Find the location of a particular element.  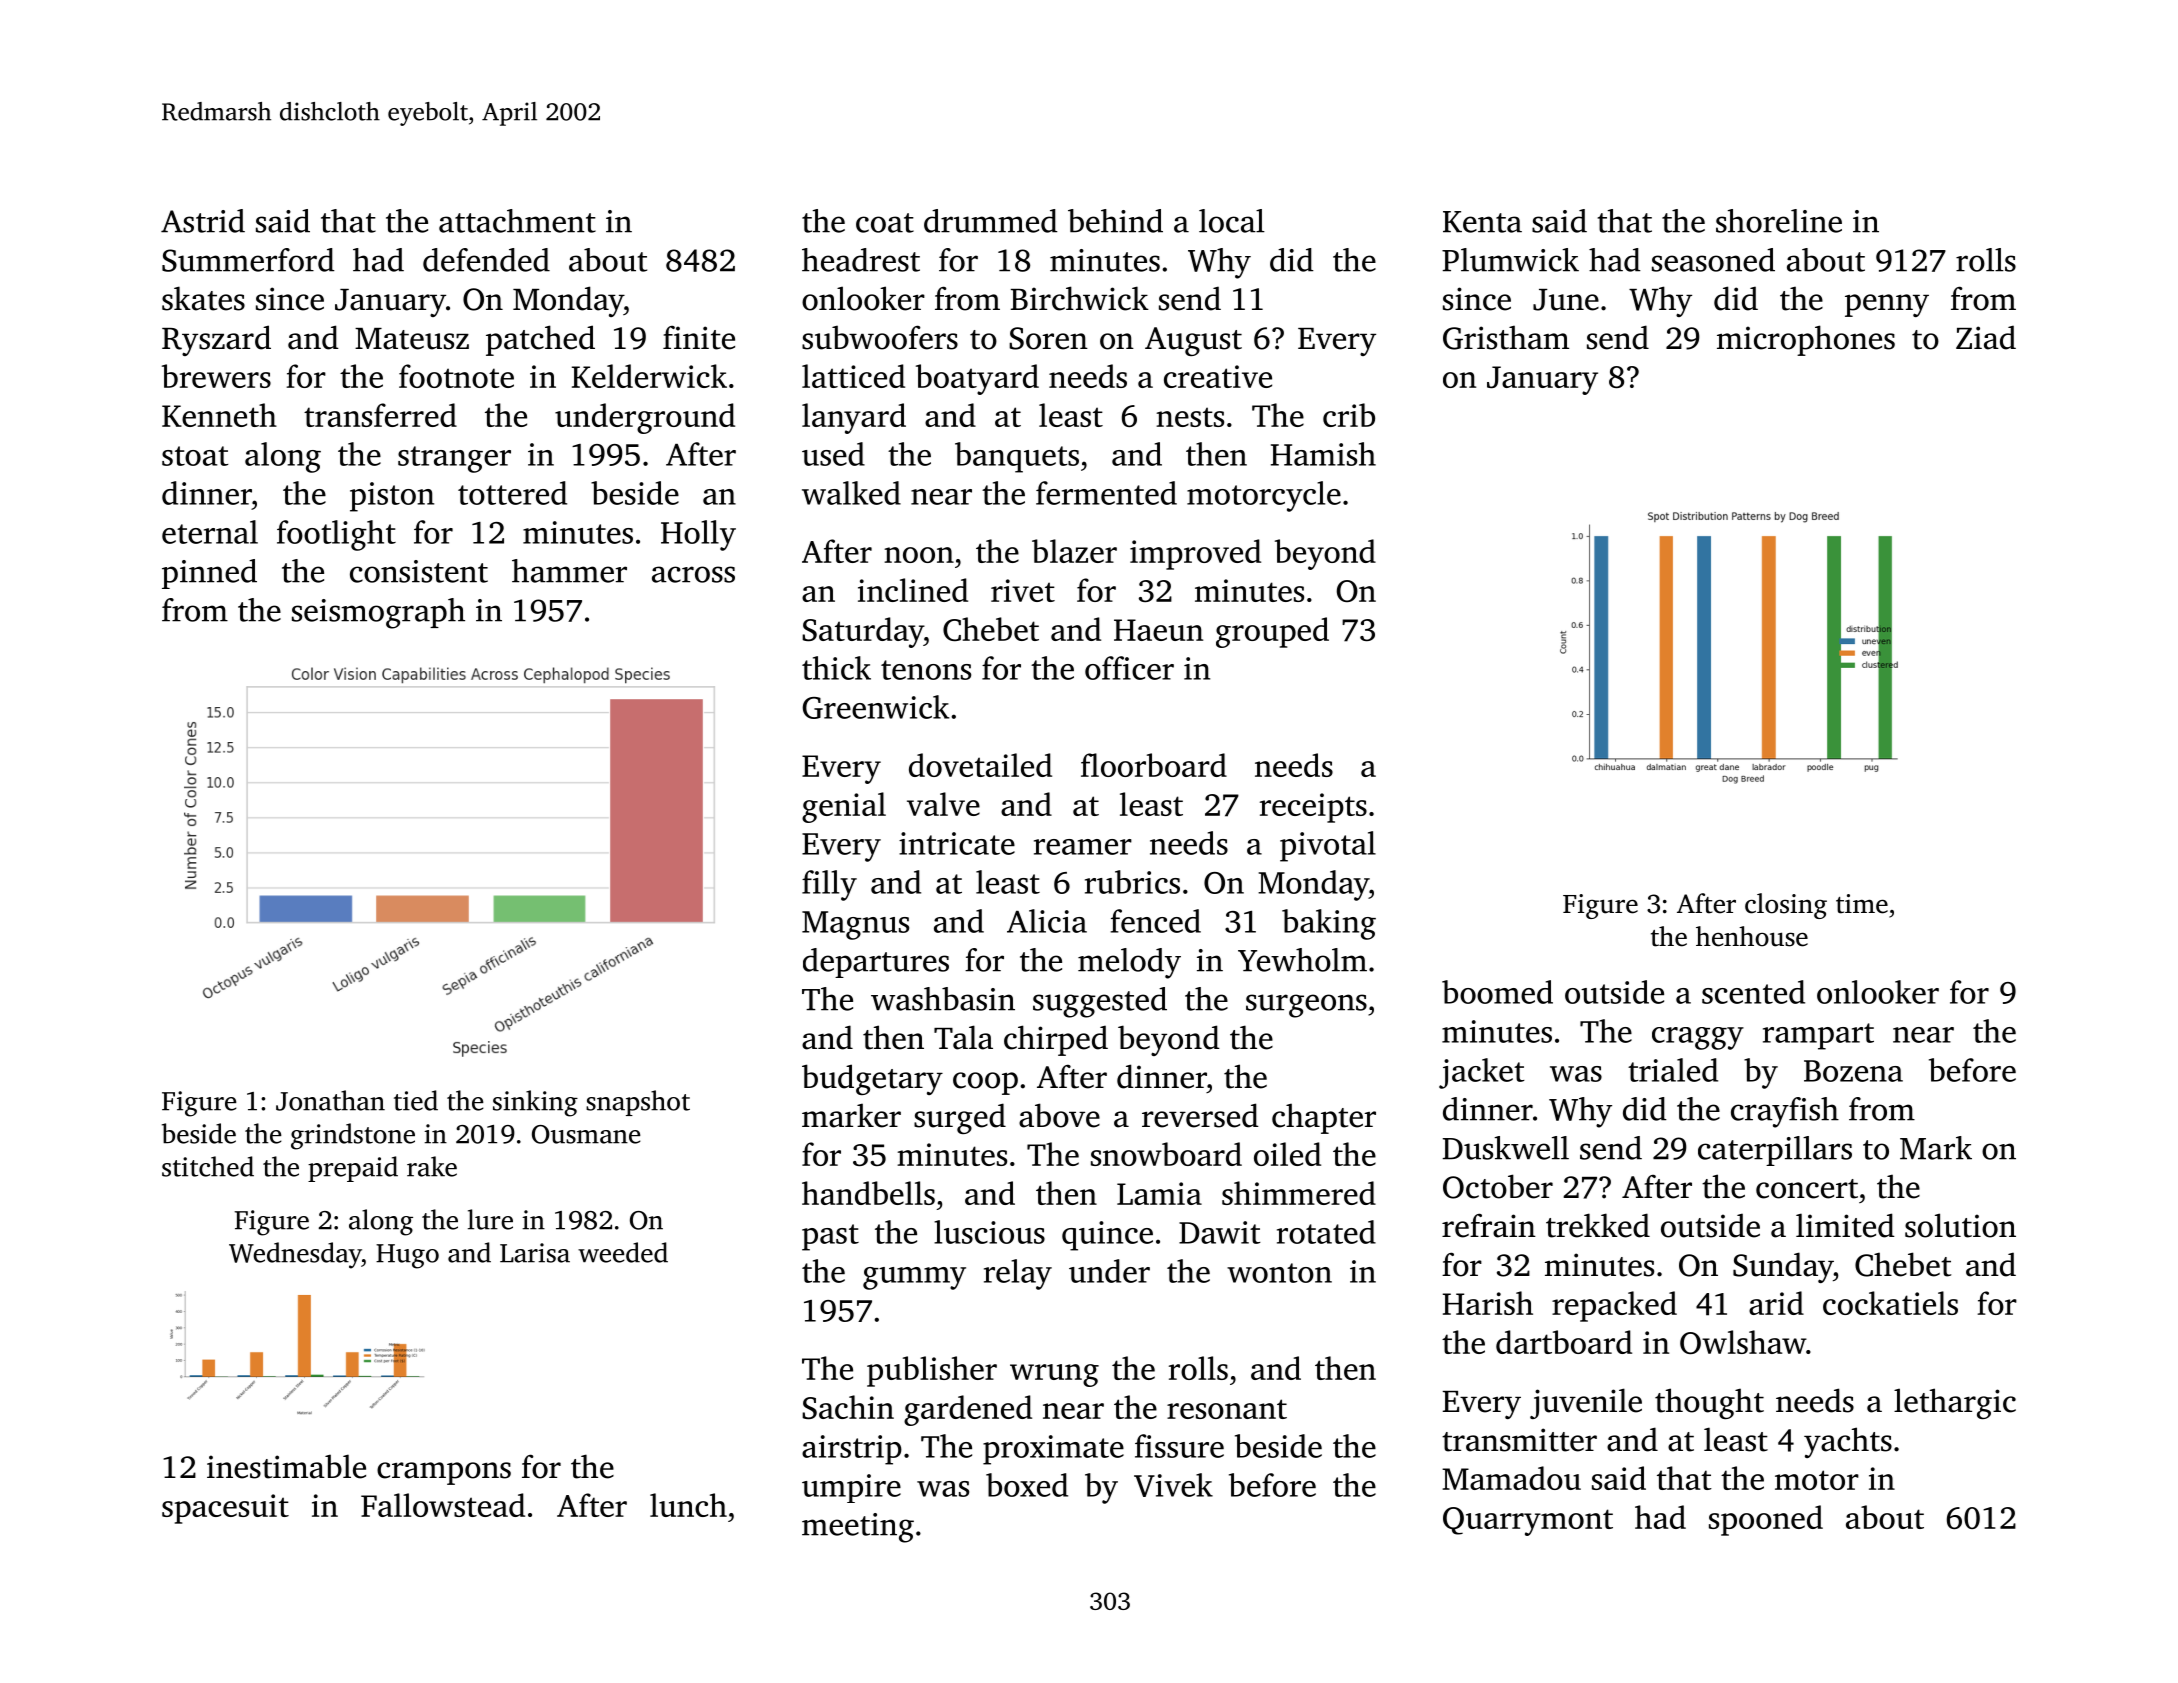

wonton is located at coordinates (1279, 1273).
